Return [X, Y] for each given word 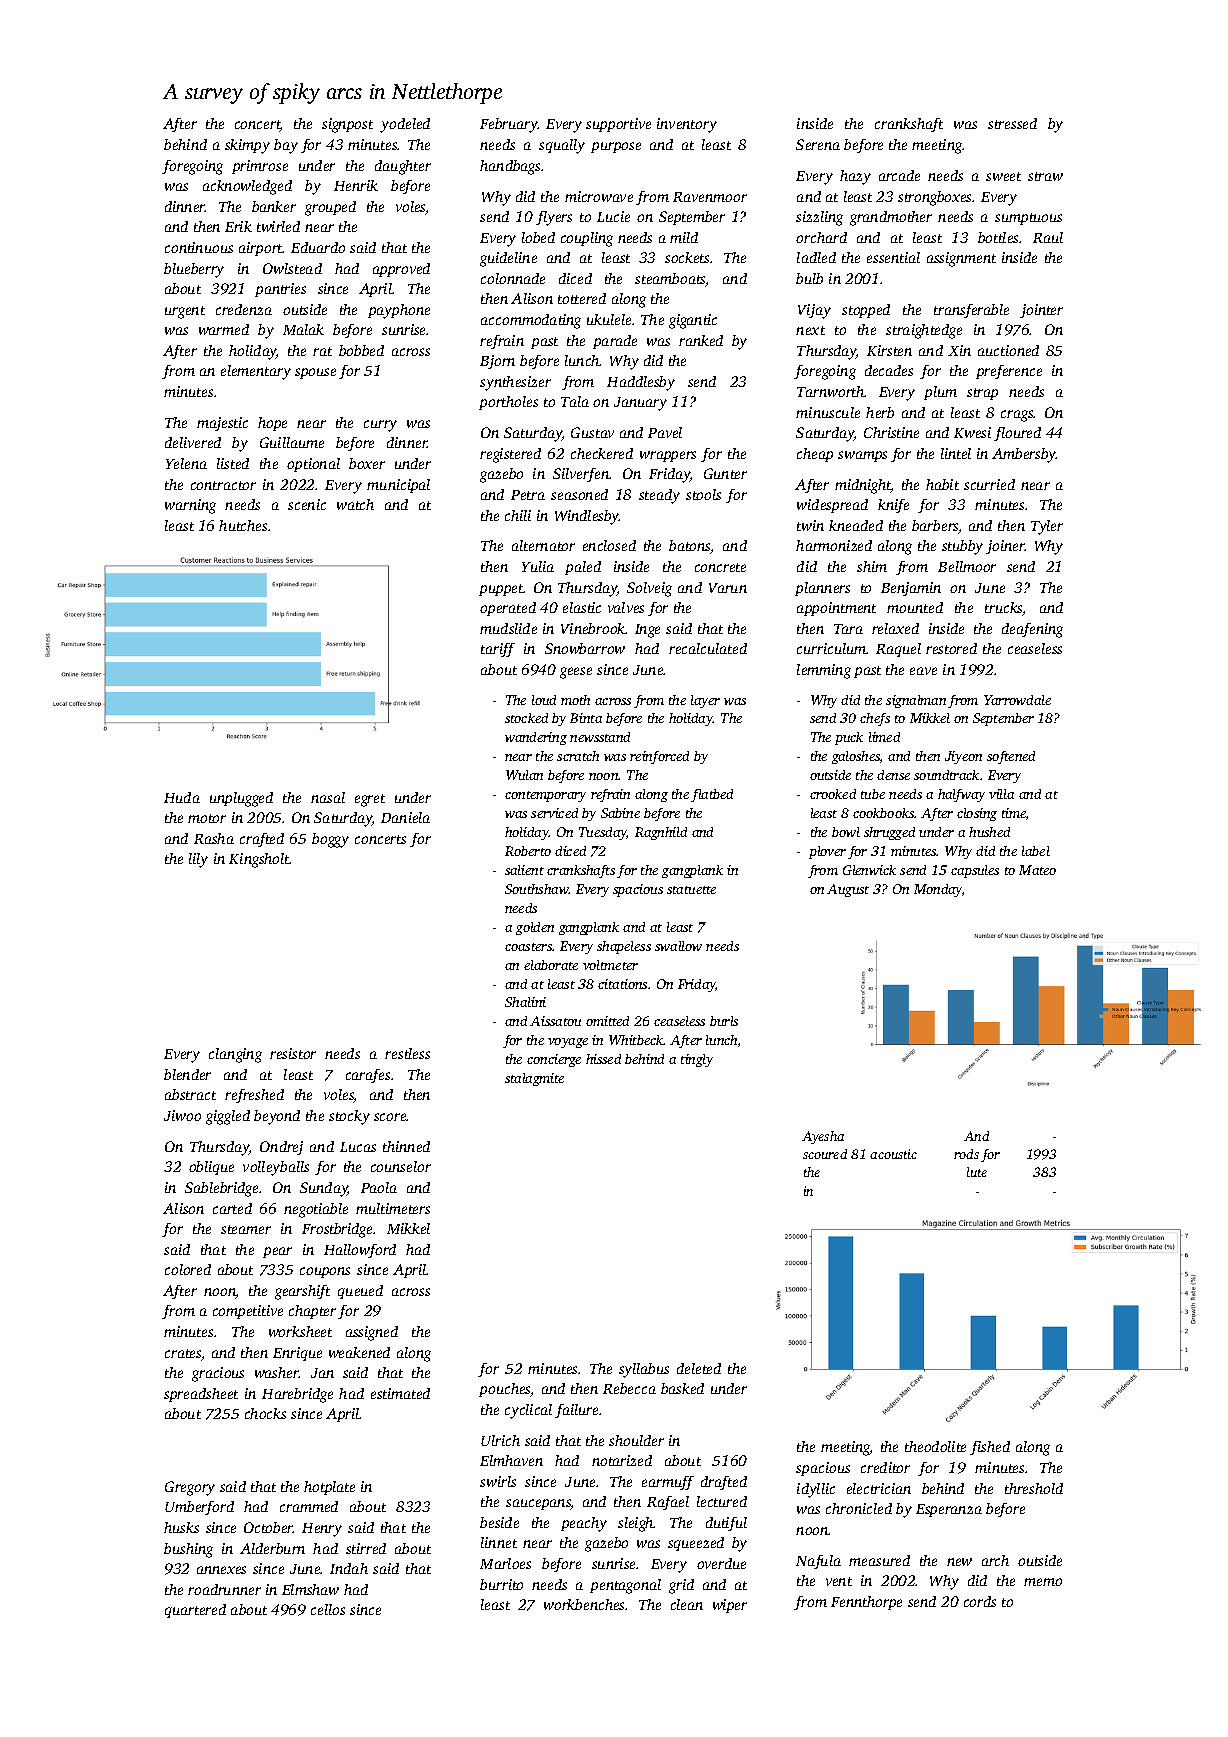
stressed [1012, 123]
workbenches [585, 1604]
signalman [916, 701]
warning [190, 506]
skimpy [247, 146]
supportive [618, 125]
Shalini [525, 1002]
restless [407, 1053]
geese [576, 673]
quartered [195, 1611]
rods [966, 1154]
